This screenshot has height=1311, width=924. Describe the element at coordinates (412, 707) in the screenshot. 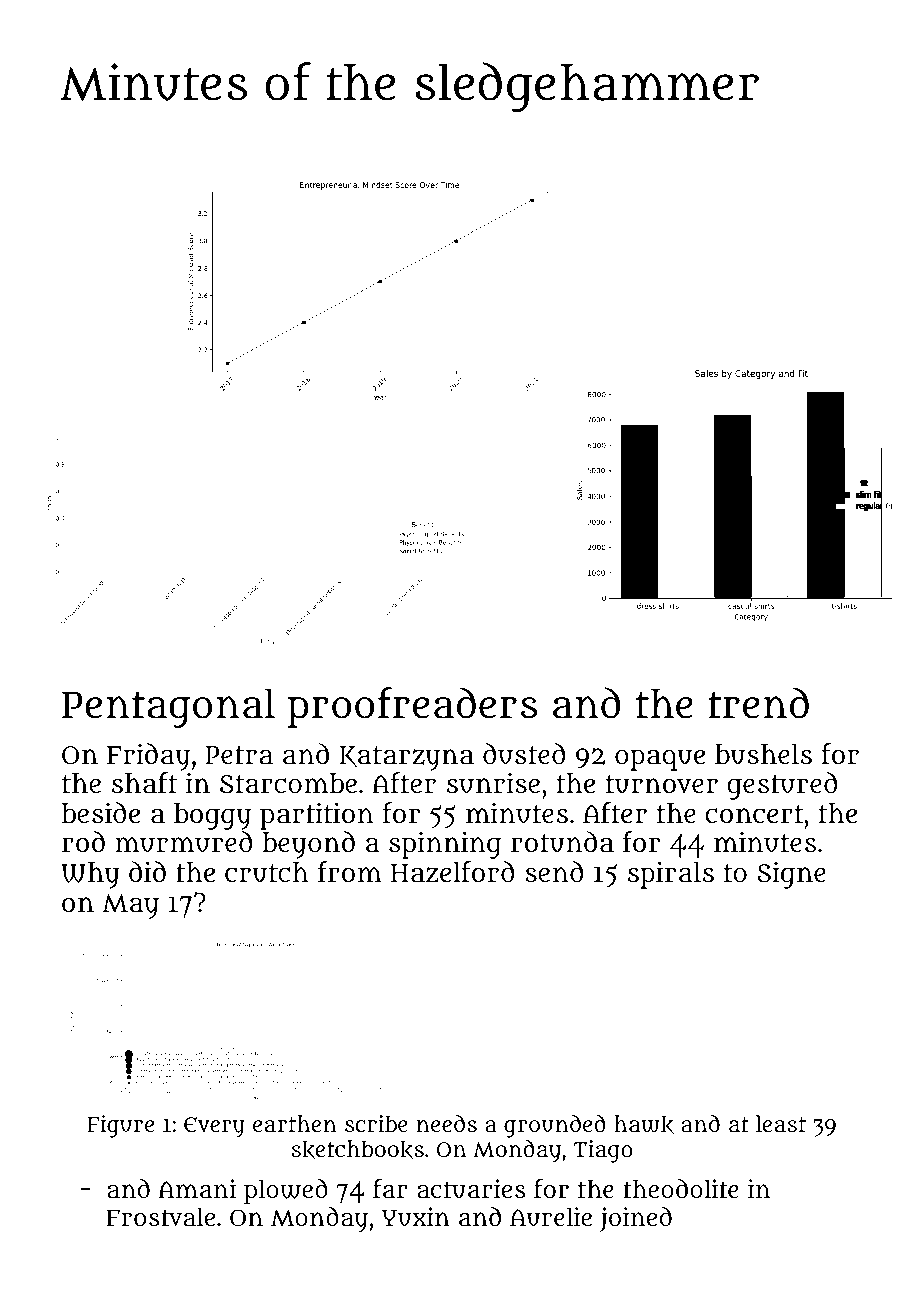

I see `proofreaders` at that location.
